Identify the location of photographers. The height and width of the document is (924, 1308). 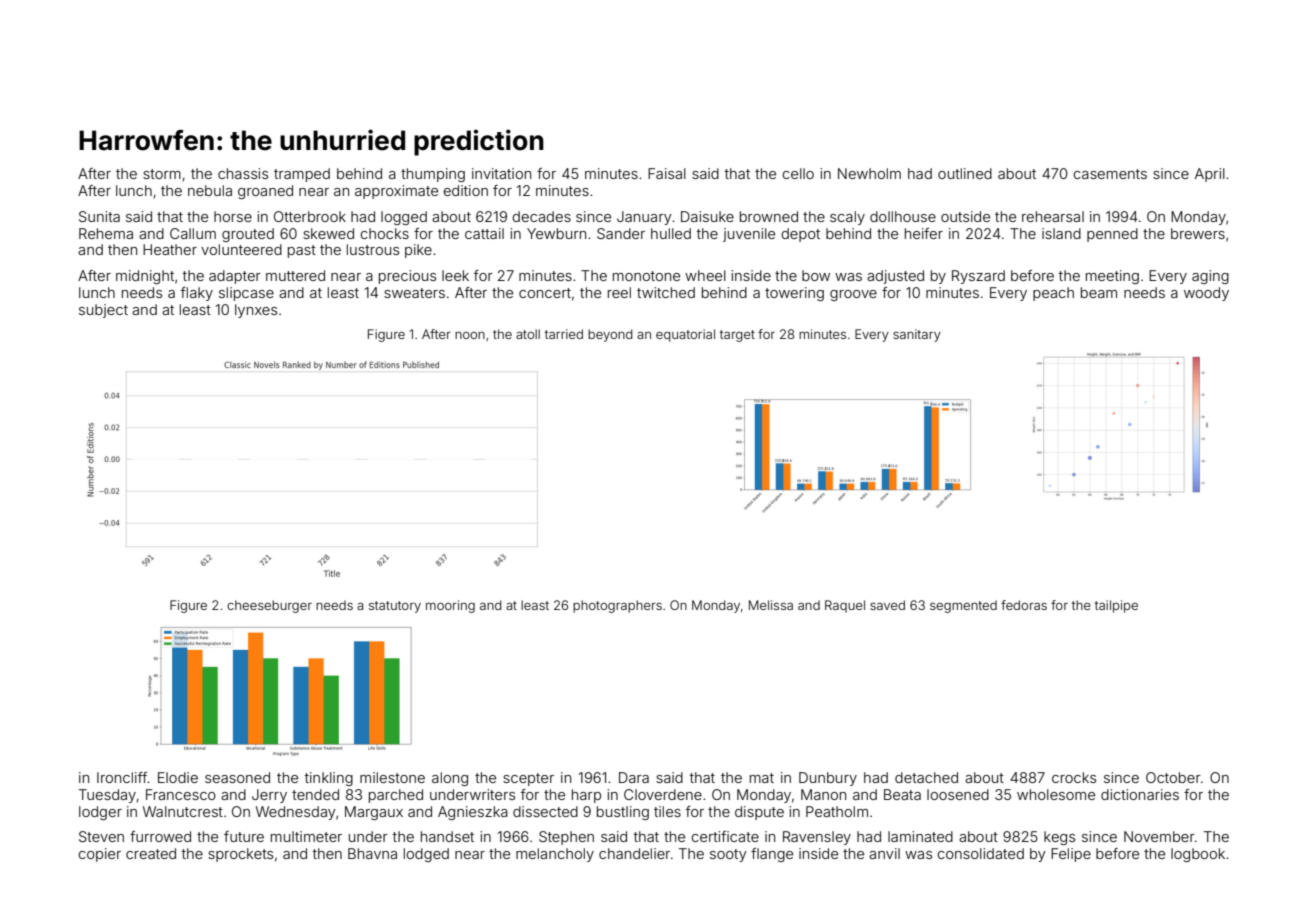
(617, 606).
